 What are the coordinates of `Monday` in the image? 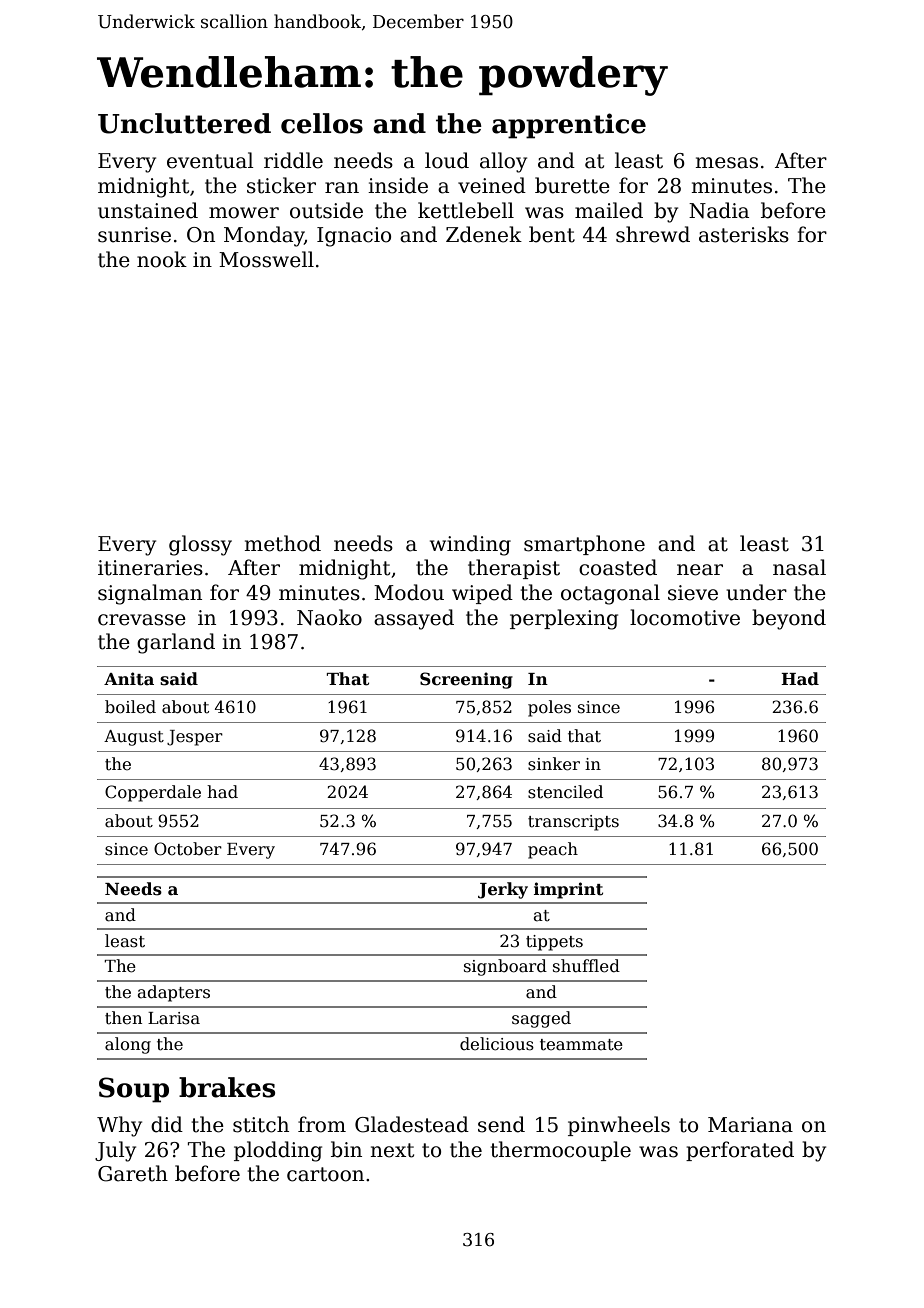 It's located at (264, 236).
